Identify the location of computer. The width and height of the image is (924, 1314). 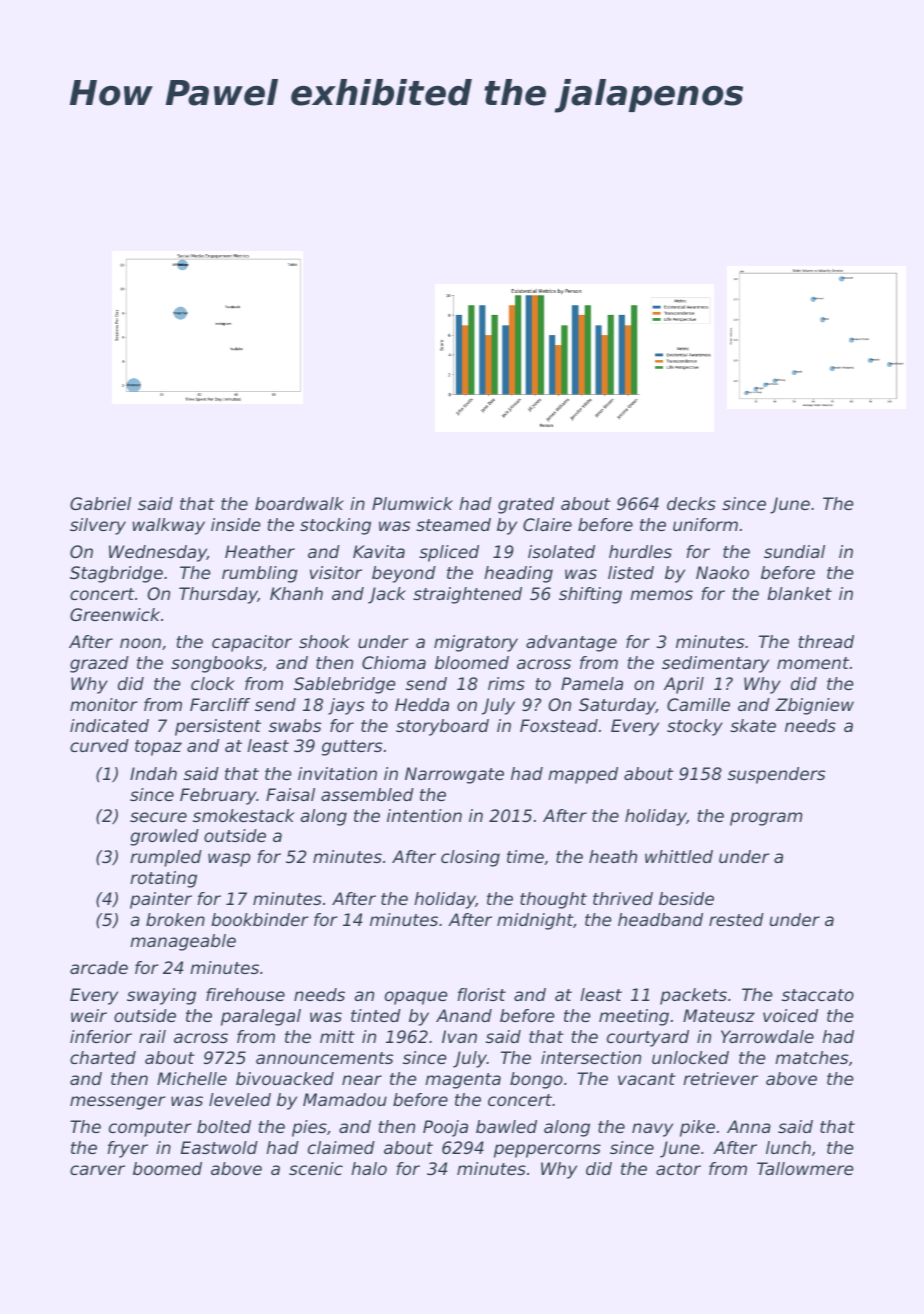
(150, 1129).
